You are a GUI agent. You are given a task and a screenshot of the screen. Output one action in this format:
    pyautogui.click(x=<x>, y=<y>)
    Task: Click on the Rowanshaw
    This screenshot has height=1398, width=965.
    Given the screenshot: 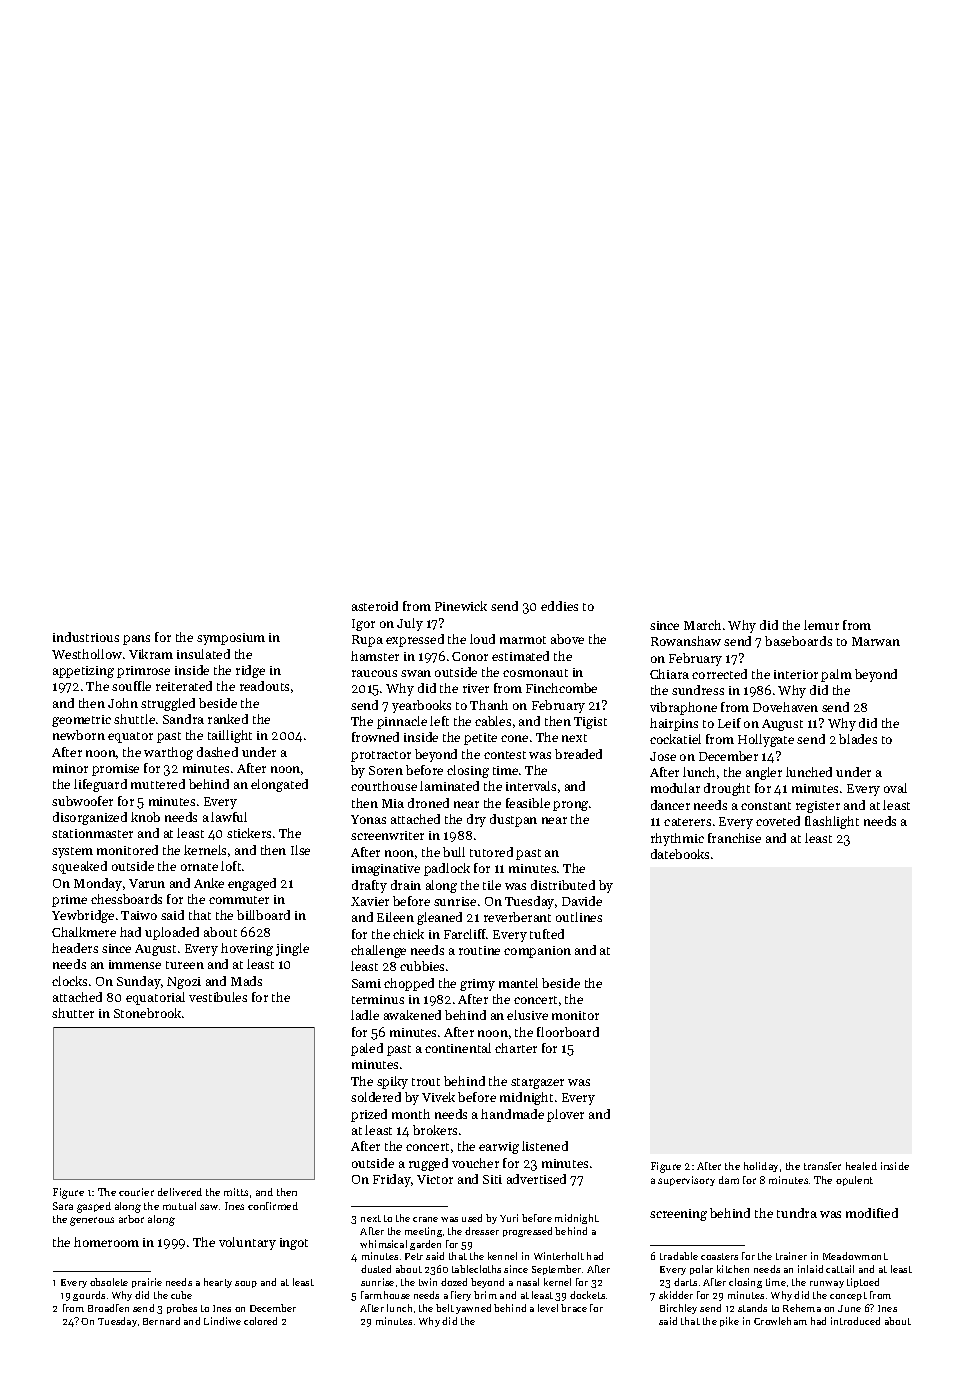 What is the action you would take?
    pyautogui.click(x=686, y=641)
